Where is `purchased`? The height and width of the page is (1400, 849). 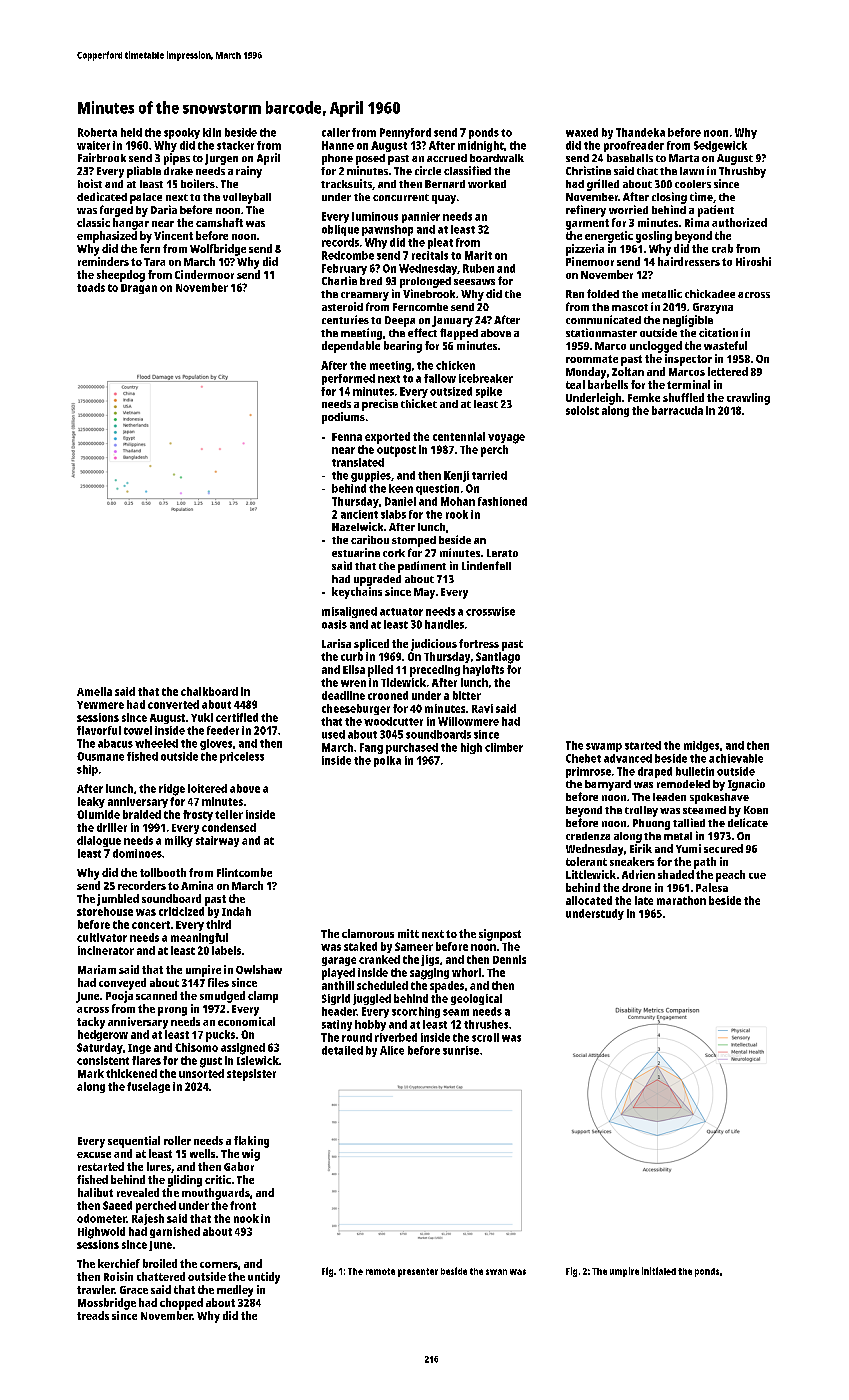 purchased is located at coordinates (412, 748).
